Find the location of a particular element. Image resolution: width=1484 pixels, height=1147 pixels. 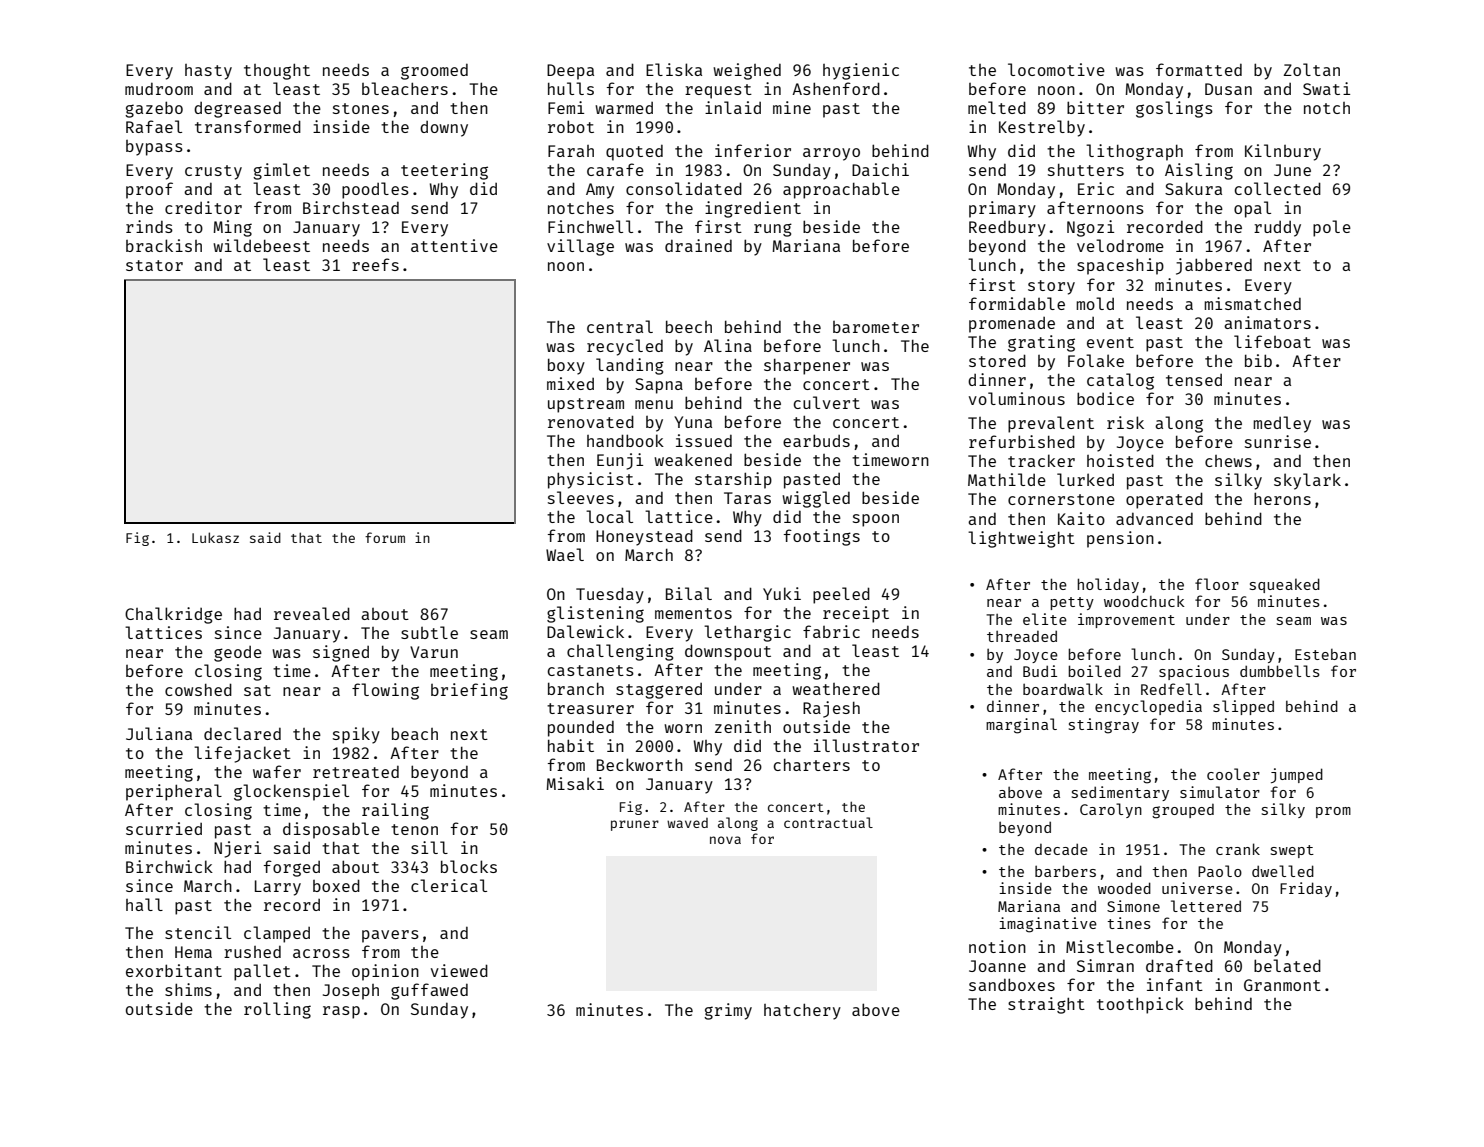

boxed is located at coordinates (336, 885).
